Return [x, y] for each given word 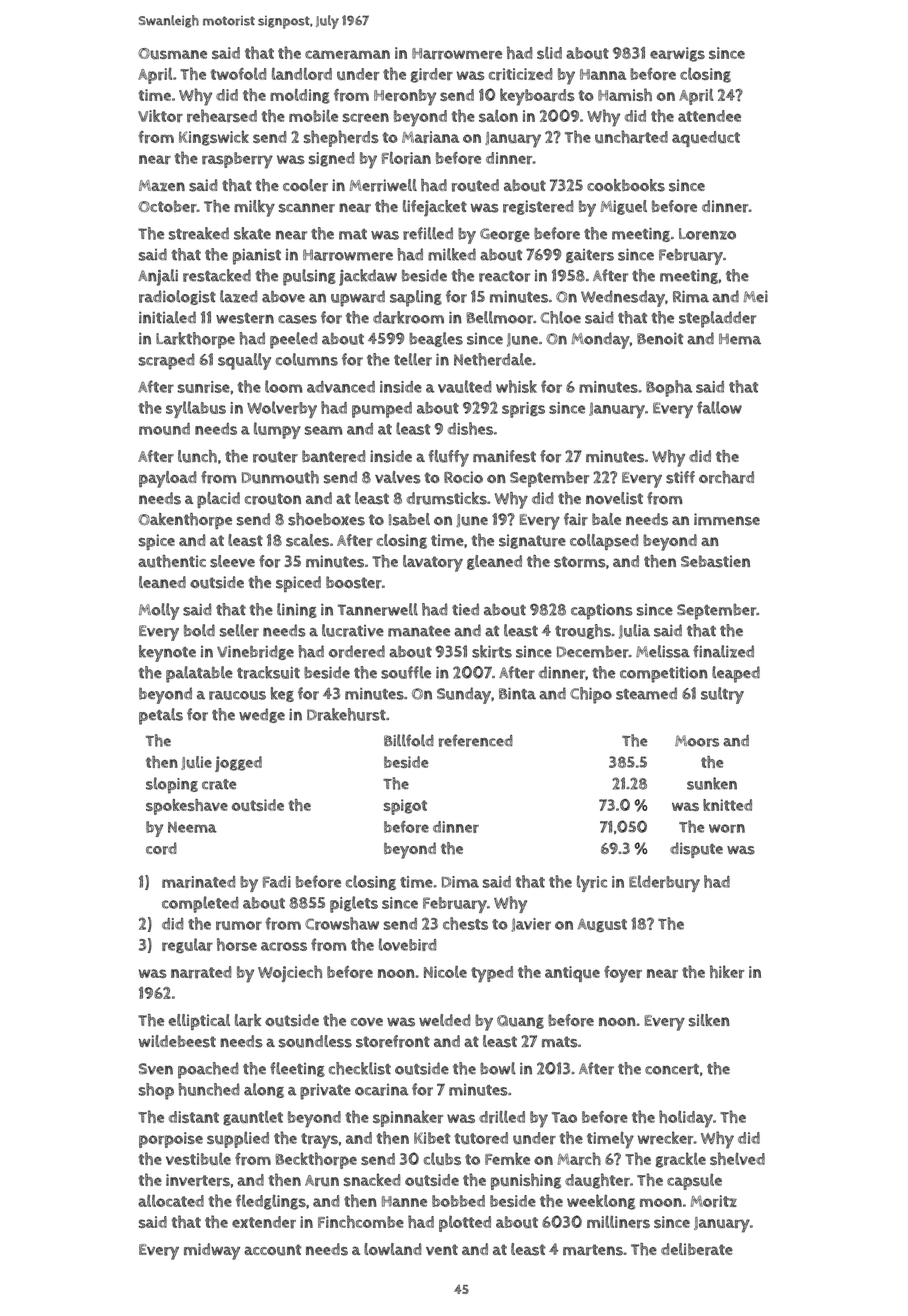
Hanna [603, 74]
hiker [727, 972]
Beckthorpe [316, 1160]
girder [432, 75]
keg [282, 694]
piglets [354, 904]
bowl [498, 1068]
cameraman [347, 55]
